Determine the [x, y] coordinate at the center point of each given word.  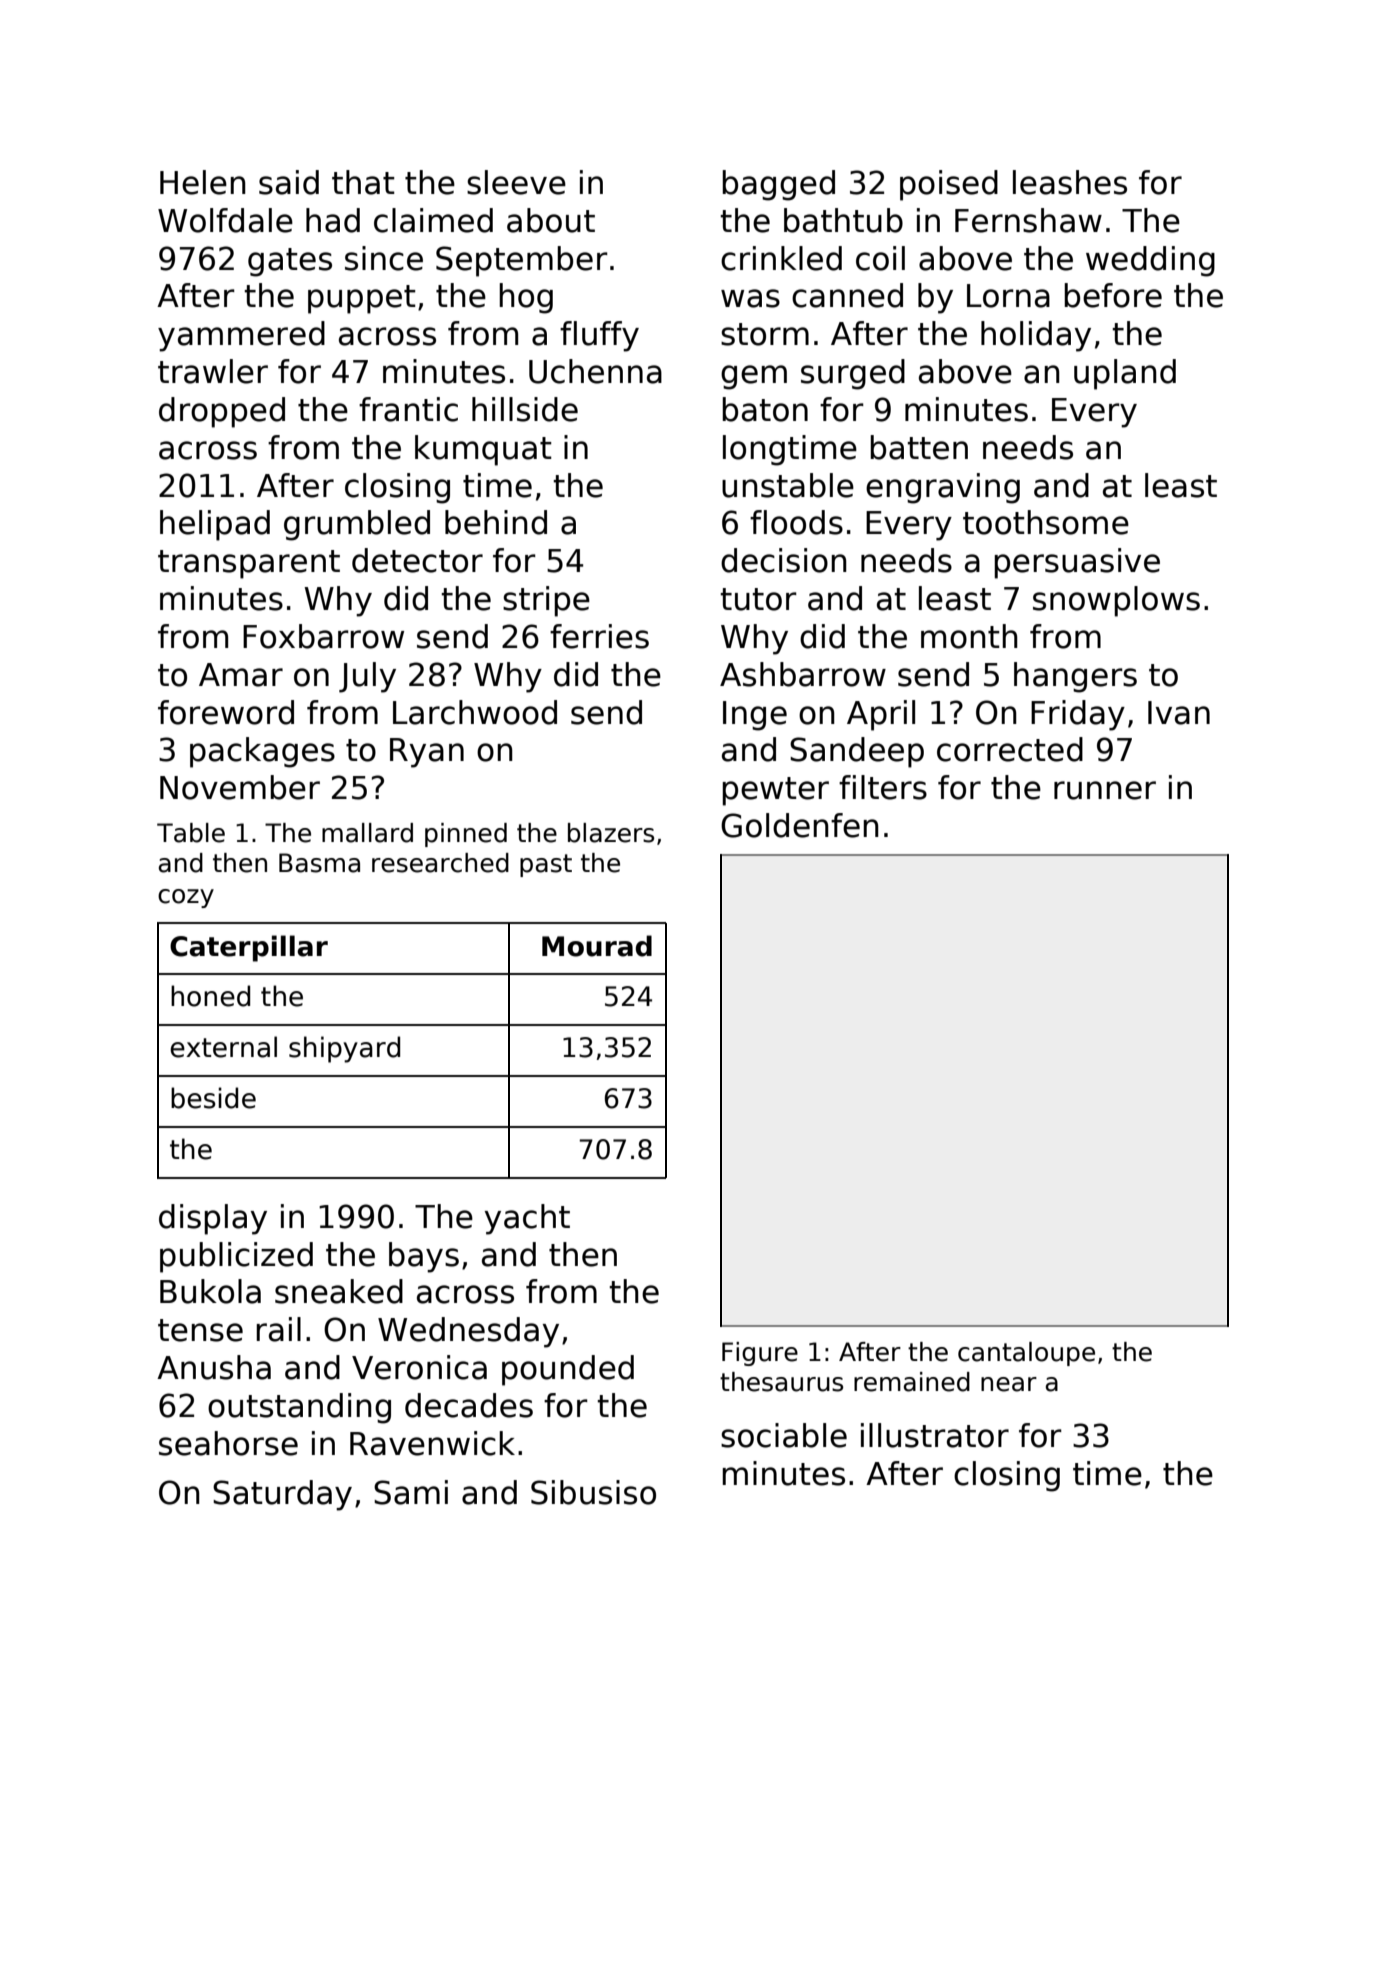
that [363, 182]
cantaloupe [1026, 1354]
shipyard [344, 1049]
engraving [943, 488]
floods [796, 522]
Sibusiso [593, 1492]
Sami [411, 1492]
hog [526, 298]
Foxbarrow [323, 636]
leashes [1070, 182]
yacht [527, 1219]
